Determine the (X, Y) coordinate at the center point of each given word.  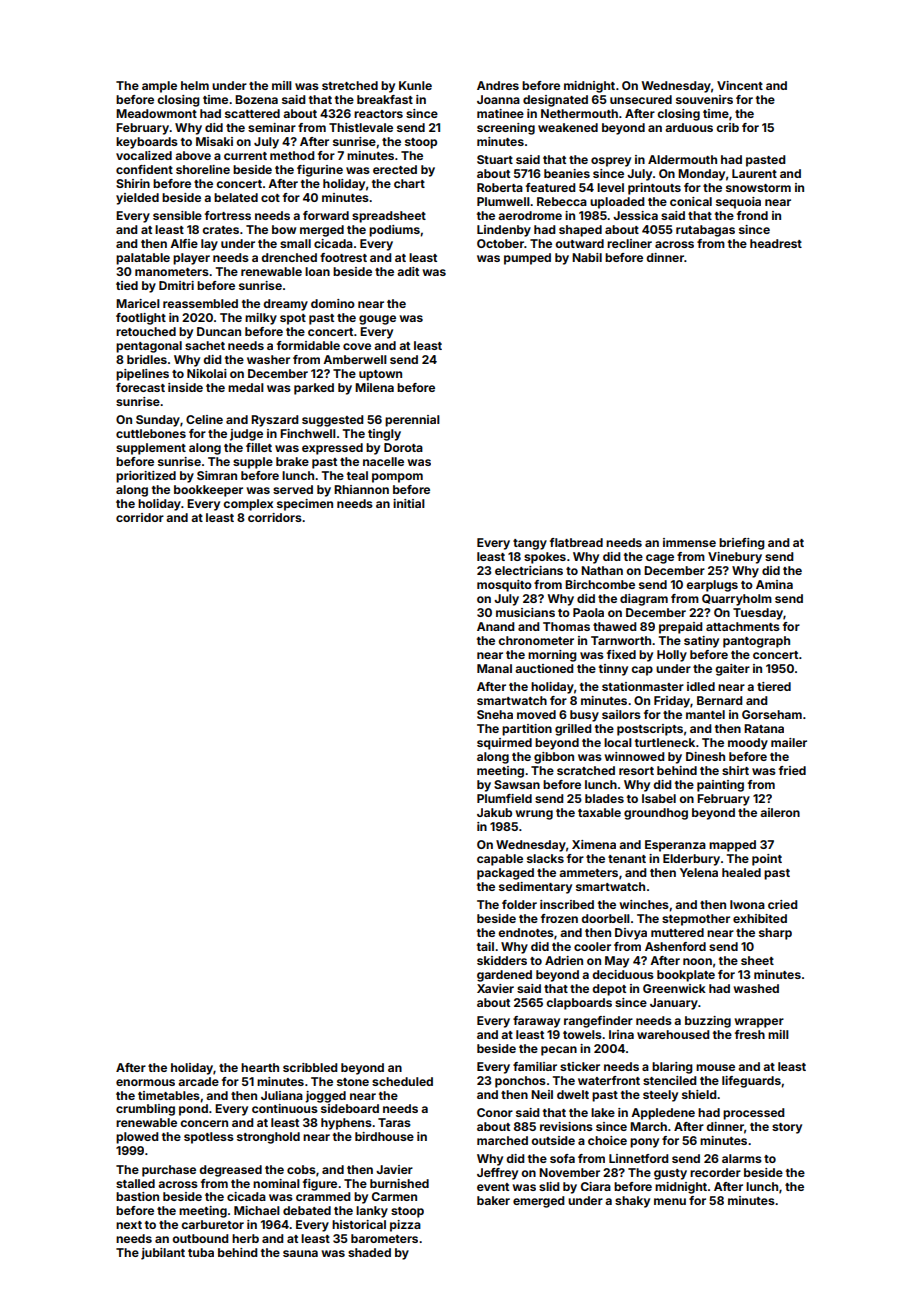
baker (493, 1200)
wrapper (759, 1023)
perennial (412, 421)
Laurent (754, 173)
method (292, 155)
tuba (201, 1252)
